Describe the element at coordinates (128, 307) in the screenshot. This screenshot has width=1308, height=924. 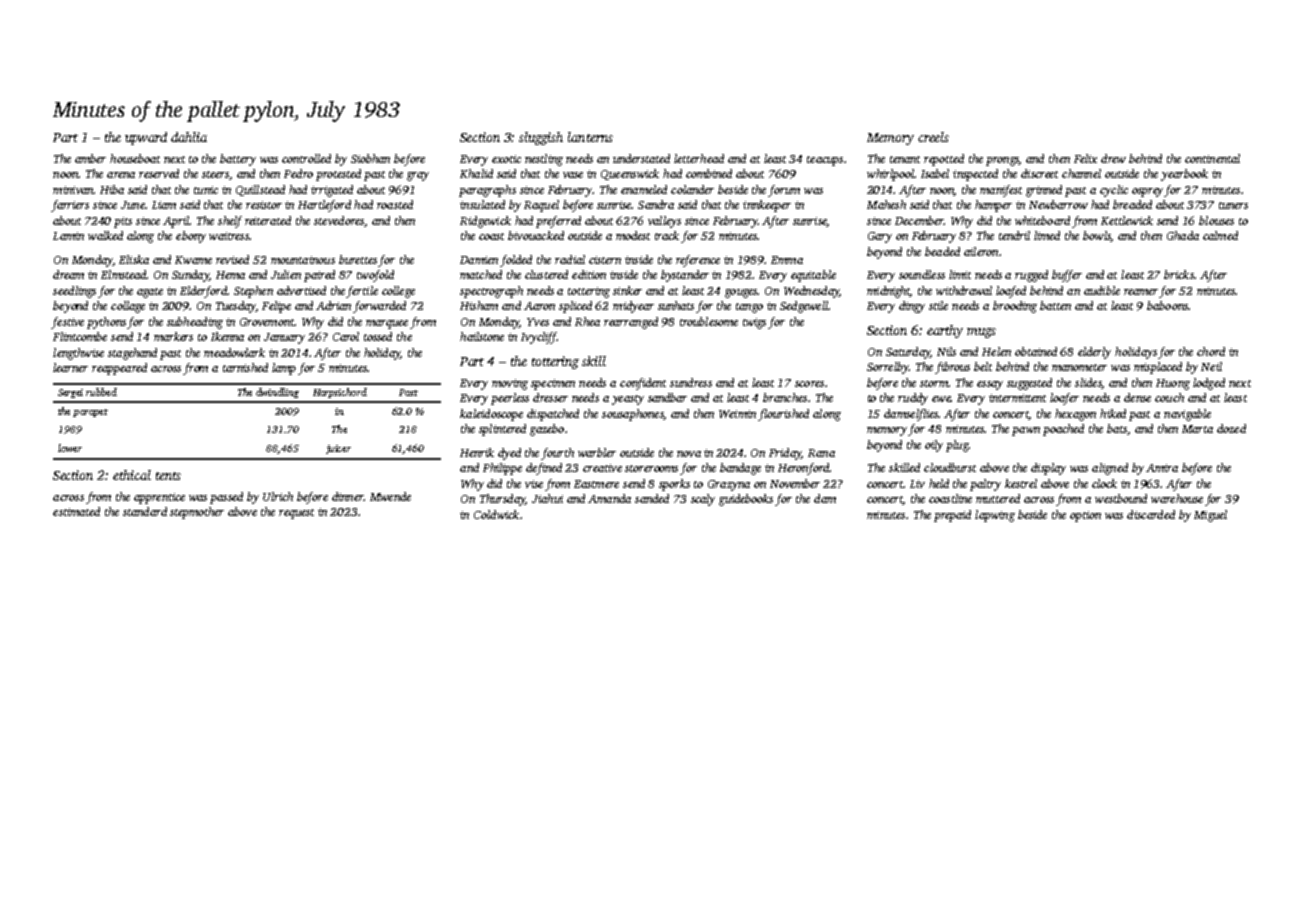
I see `collage` at that location.
